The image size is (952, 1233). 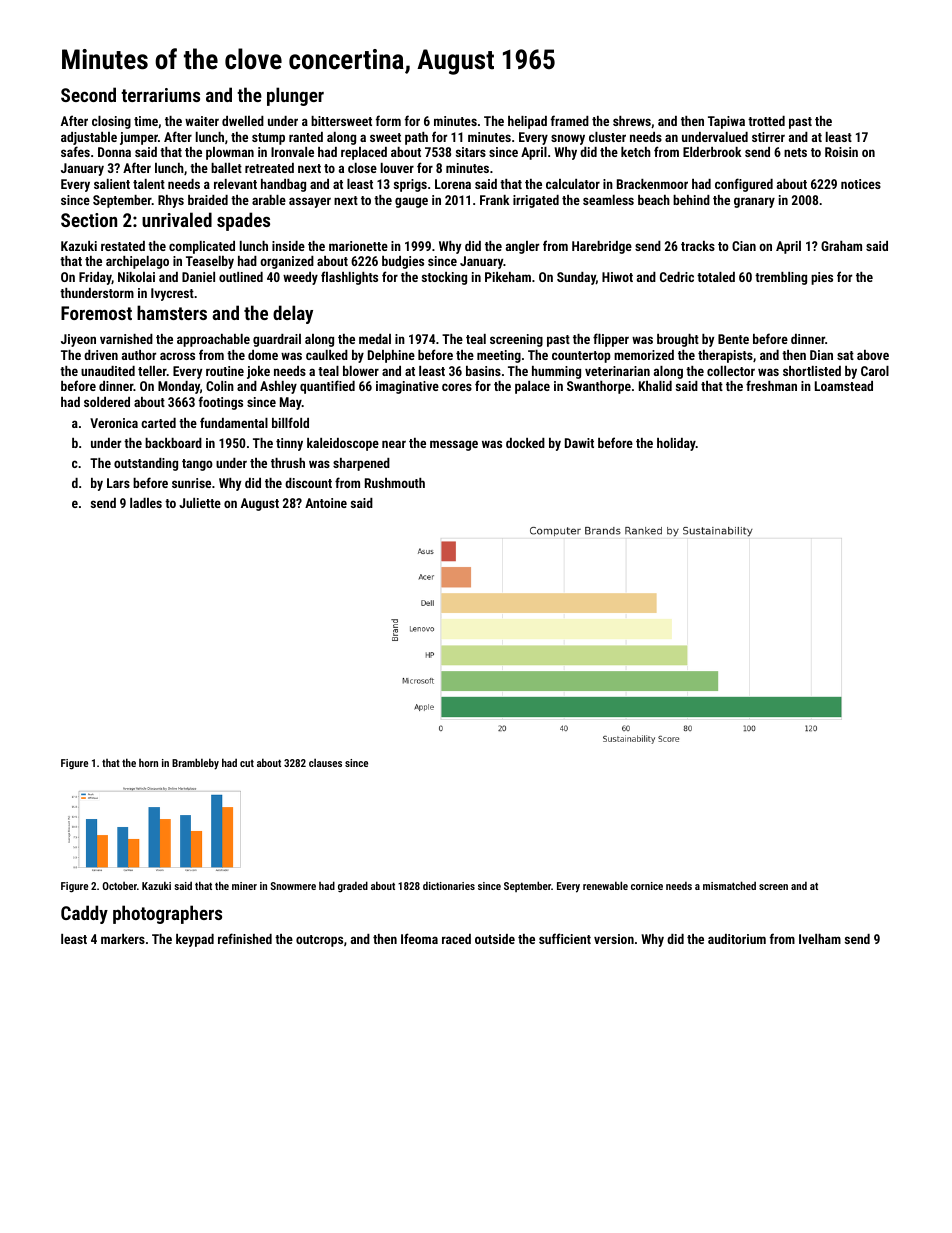 What do you see at coordinates (244, 886) in the screenshot?
I see `miner` at bounding box center [244, 886].
